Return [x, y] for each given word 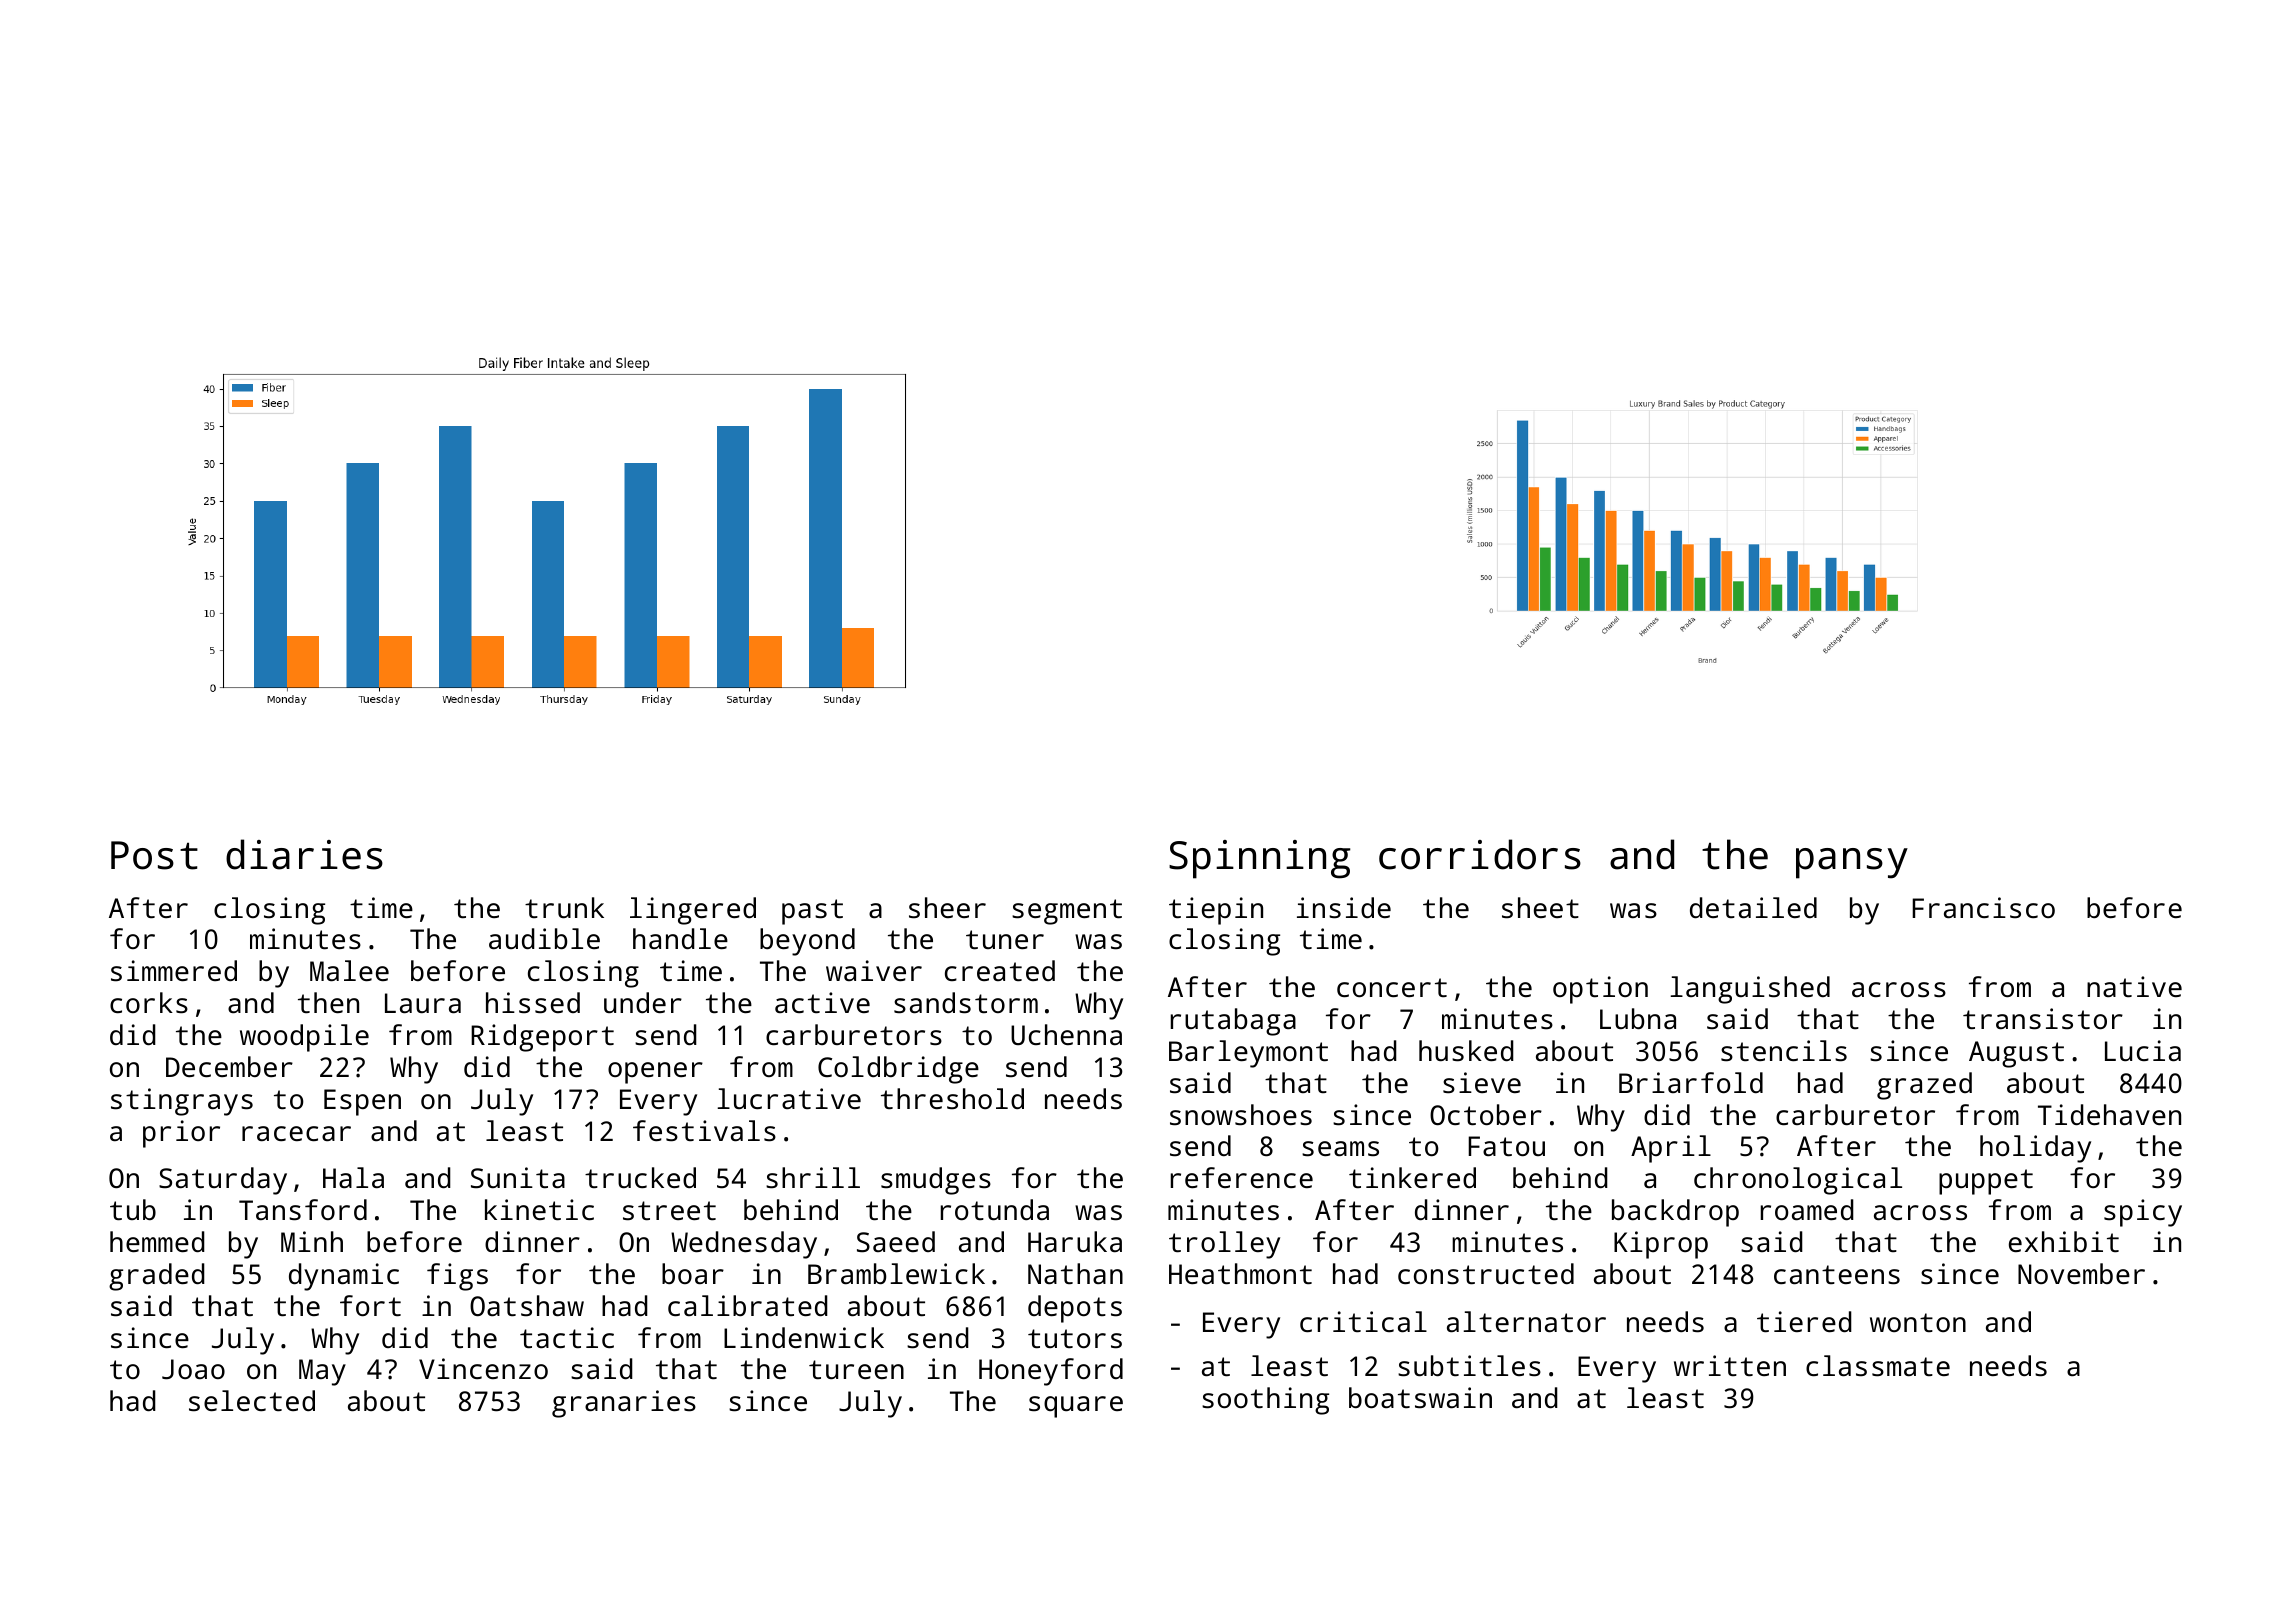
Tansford [303, 1210]
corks [149, 1003]
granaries [624, 1404]
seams [1340, 1149]
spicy [2143, 1213]
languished [1750, 990]
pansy [1852, 863]
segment [1067, 912]
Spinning [1260, 859]
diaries [304, 854]
